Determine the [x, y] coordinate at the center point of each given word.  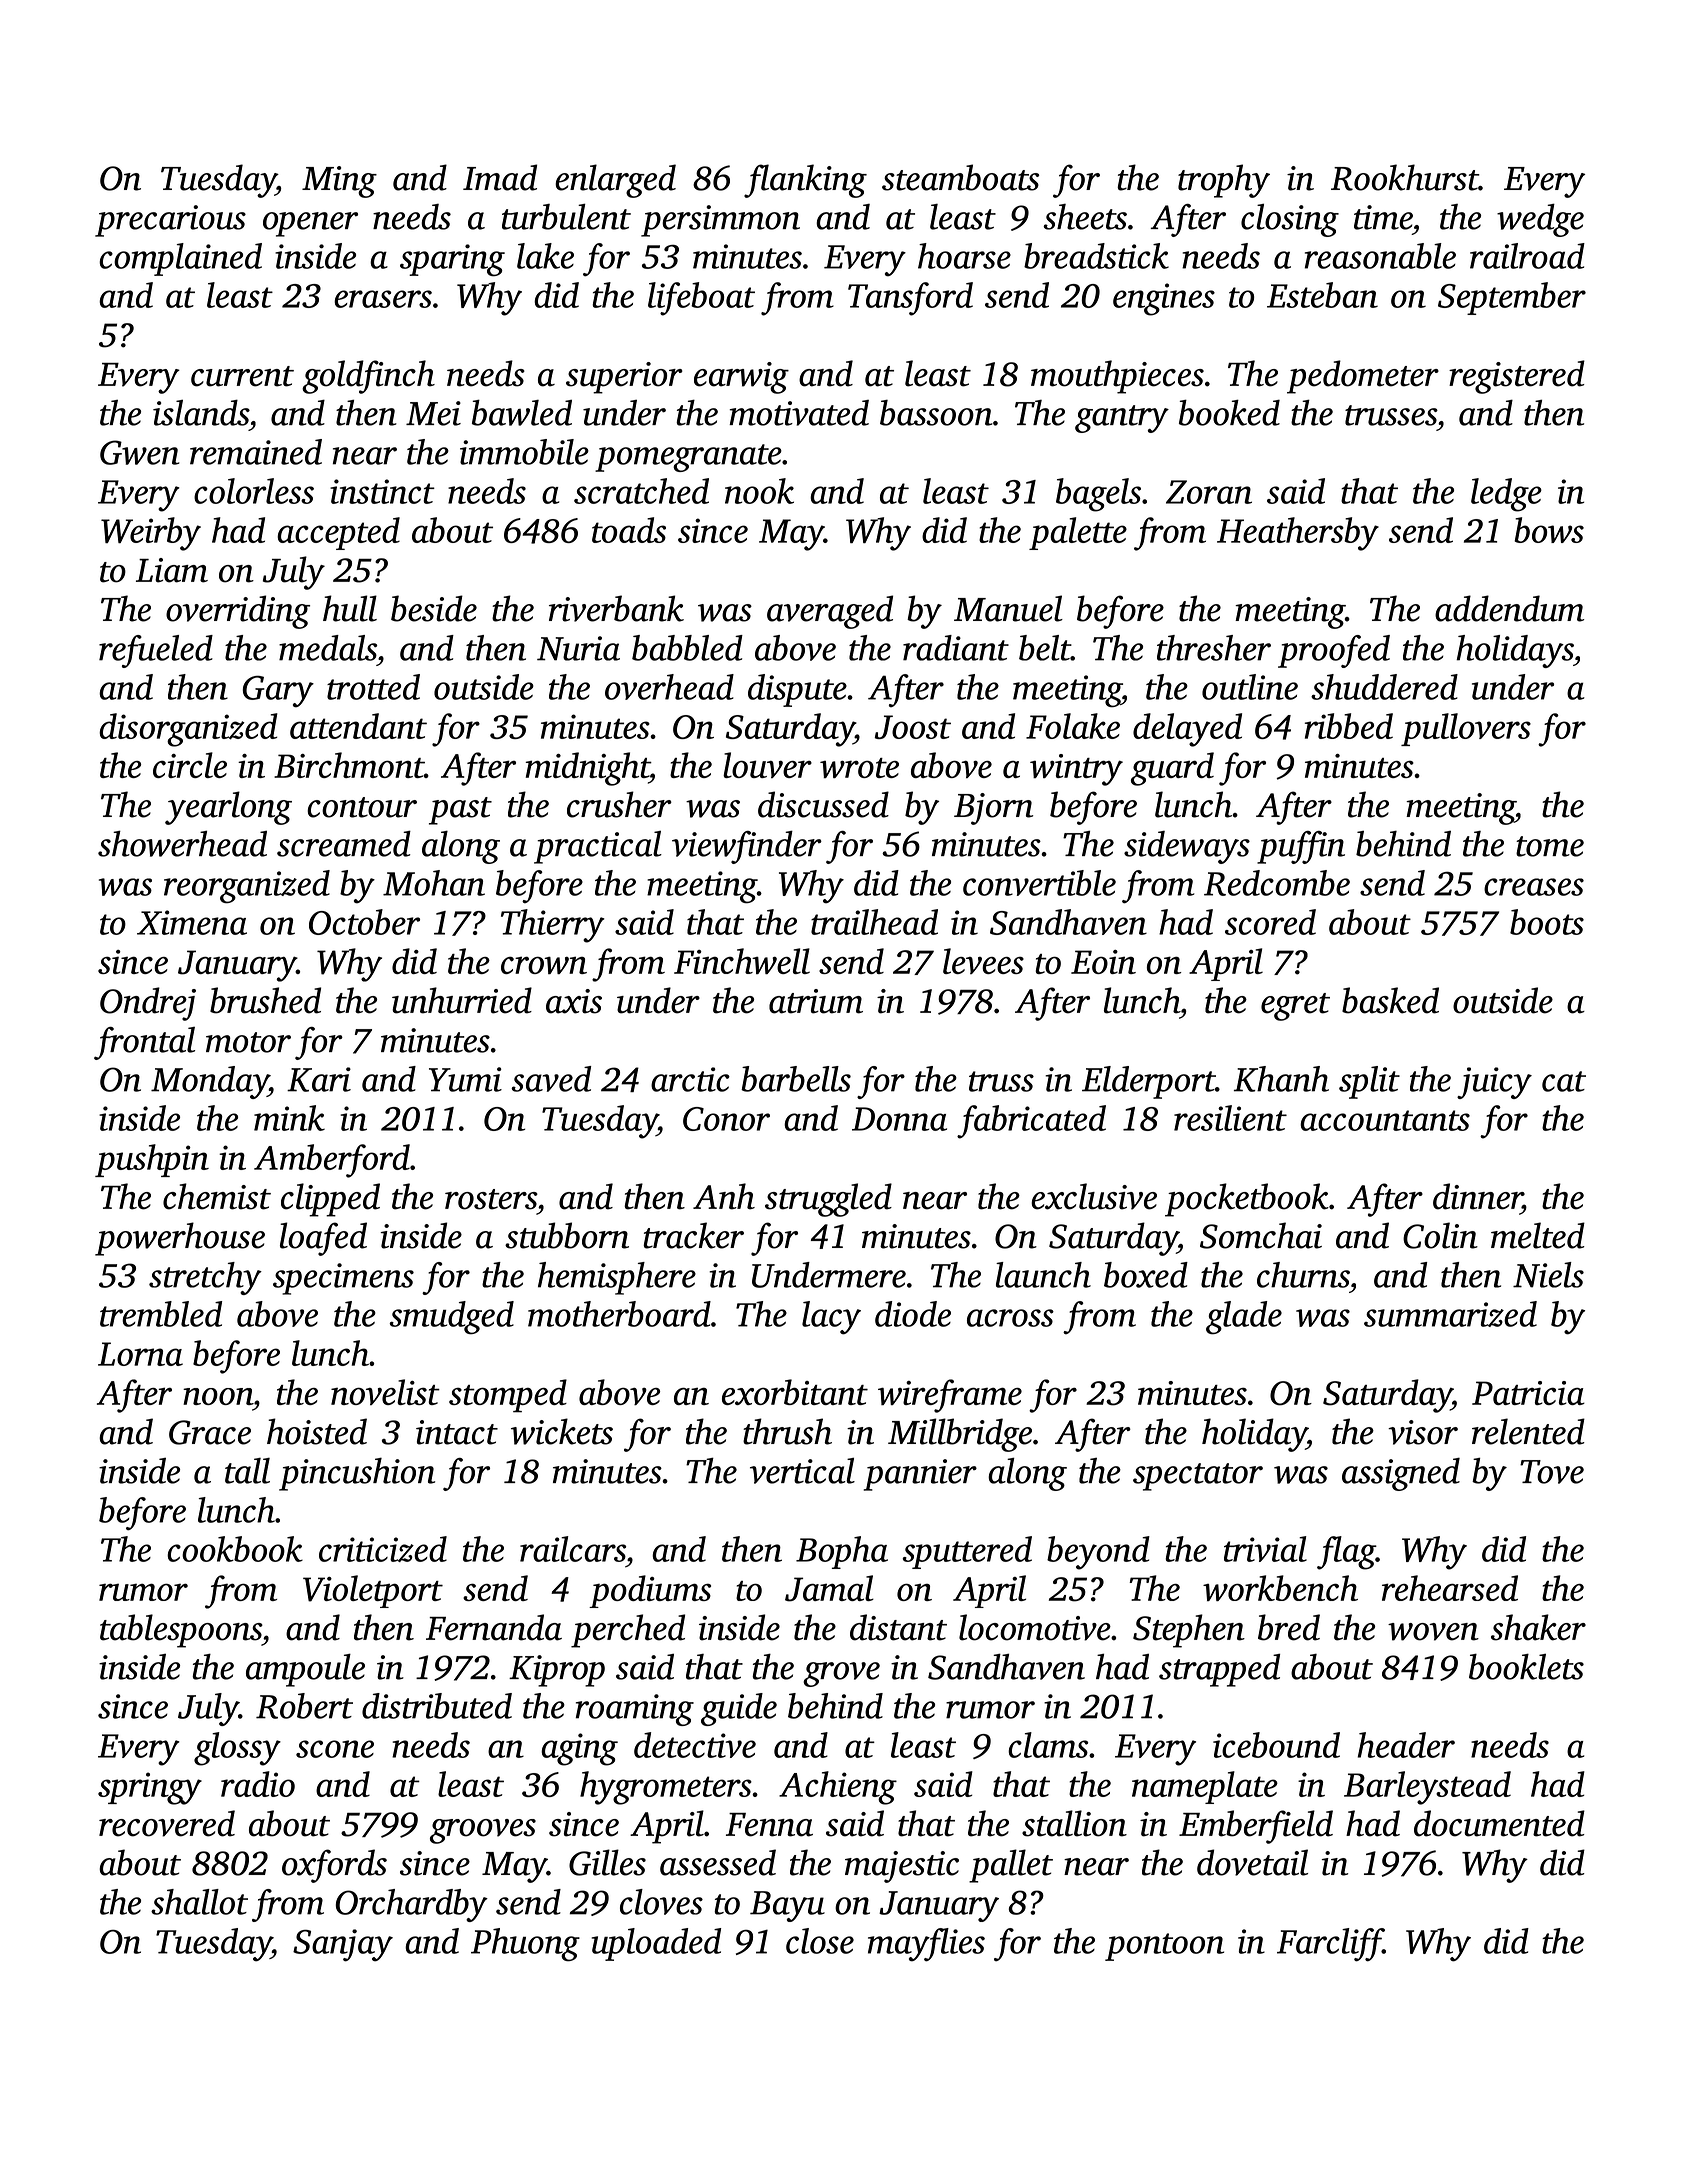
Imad [500, 177]
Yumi [465, 1079]
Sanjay [343, 1945]
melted [1538, 1235]
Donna [899, 1119]
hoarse [964, 256]
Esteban [1322, 295]
